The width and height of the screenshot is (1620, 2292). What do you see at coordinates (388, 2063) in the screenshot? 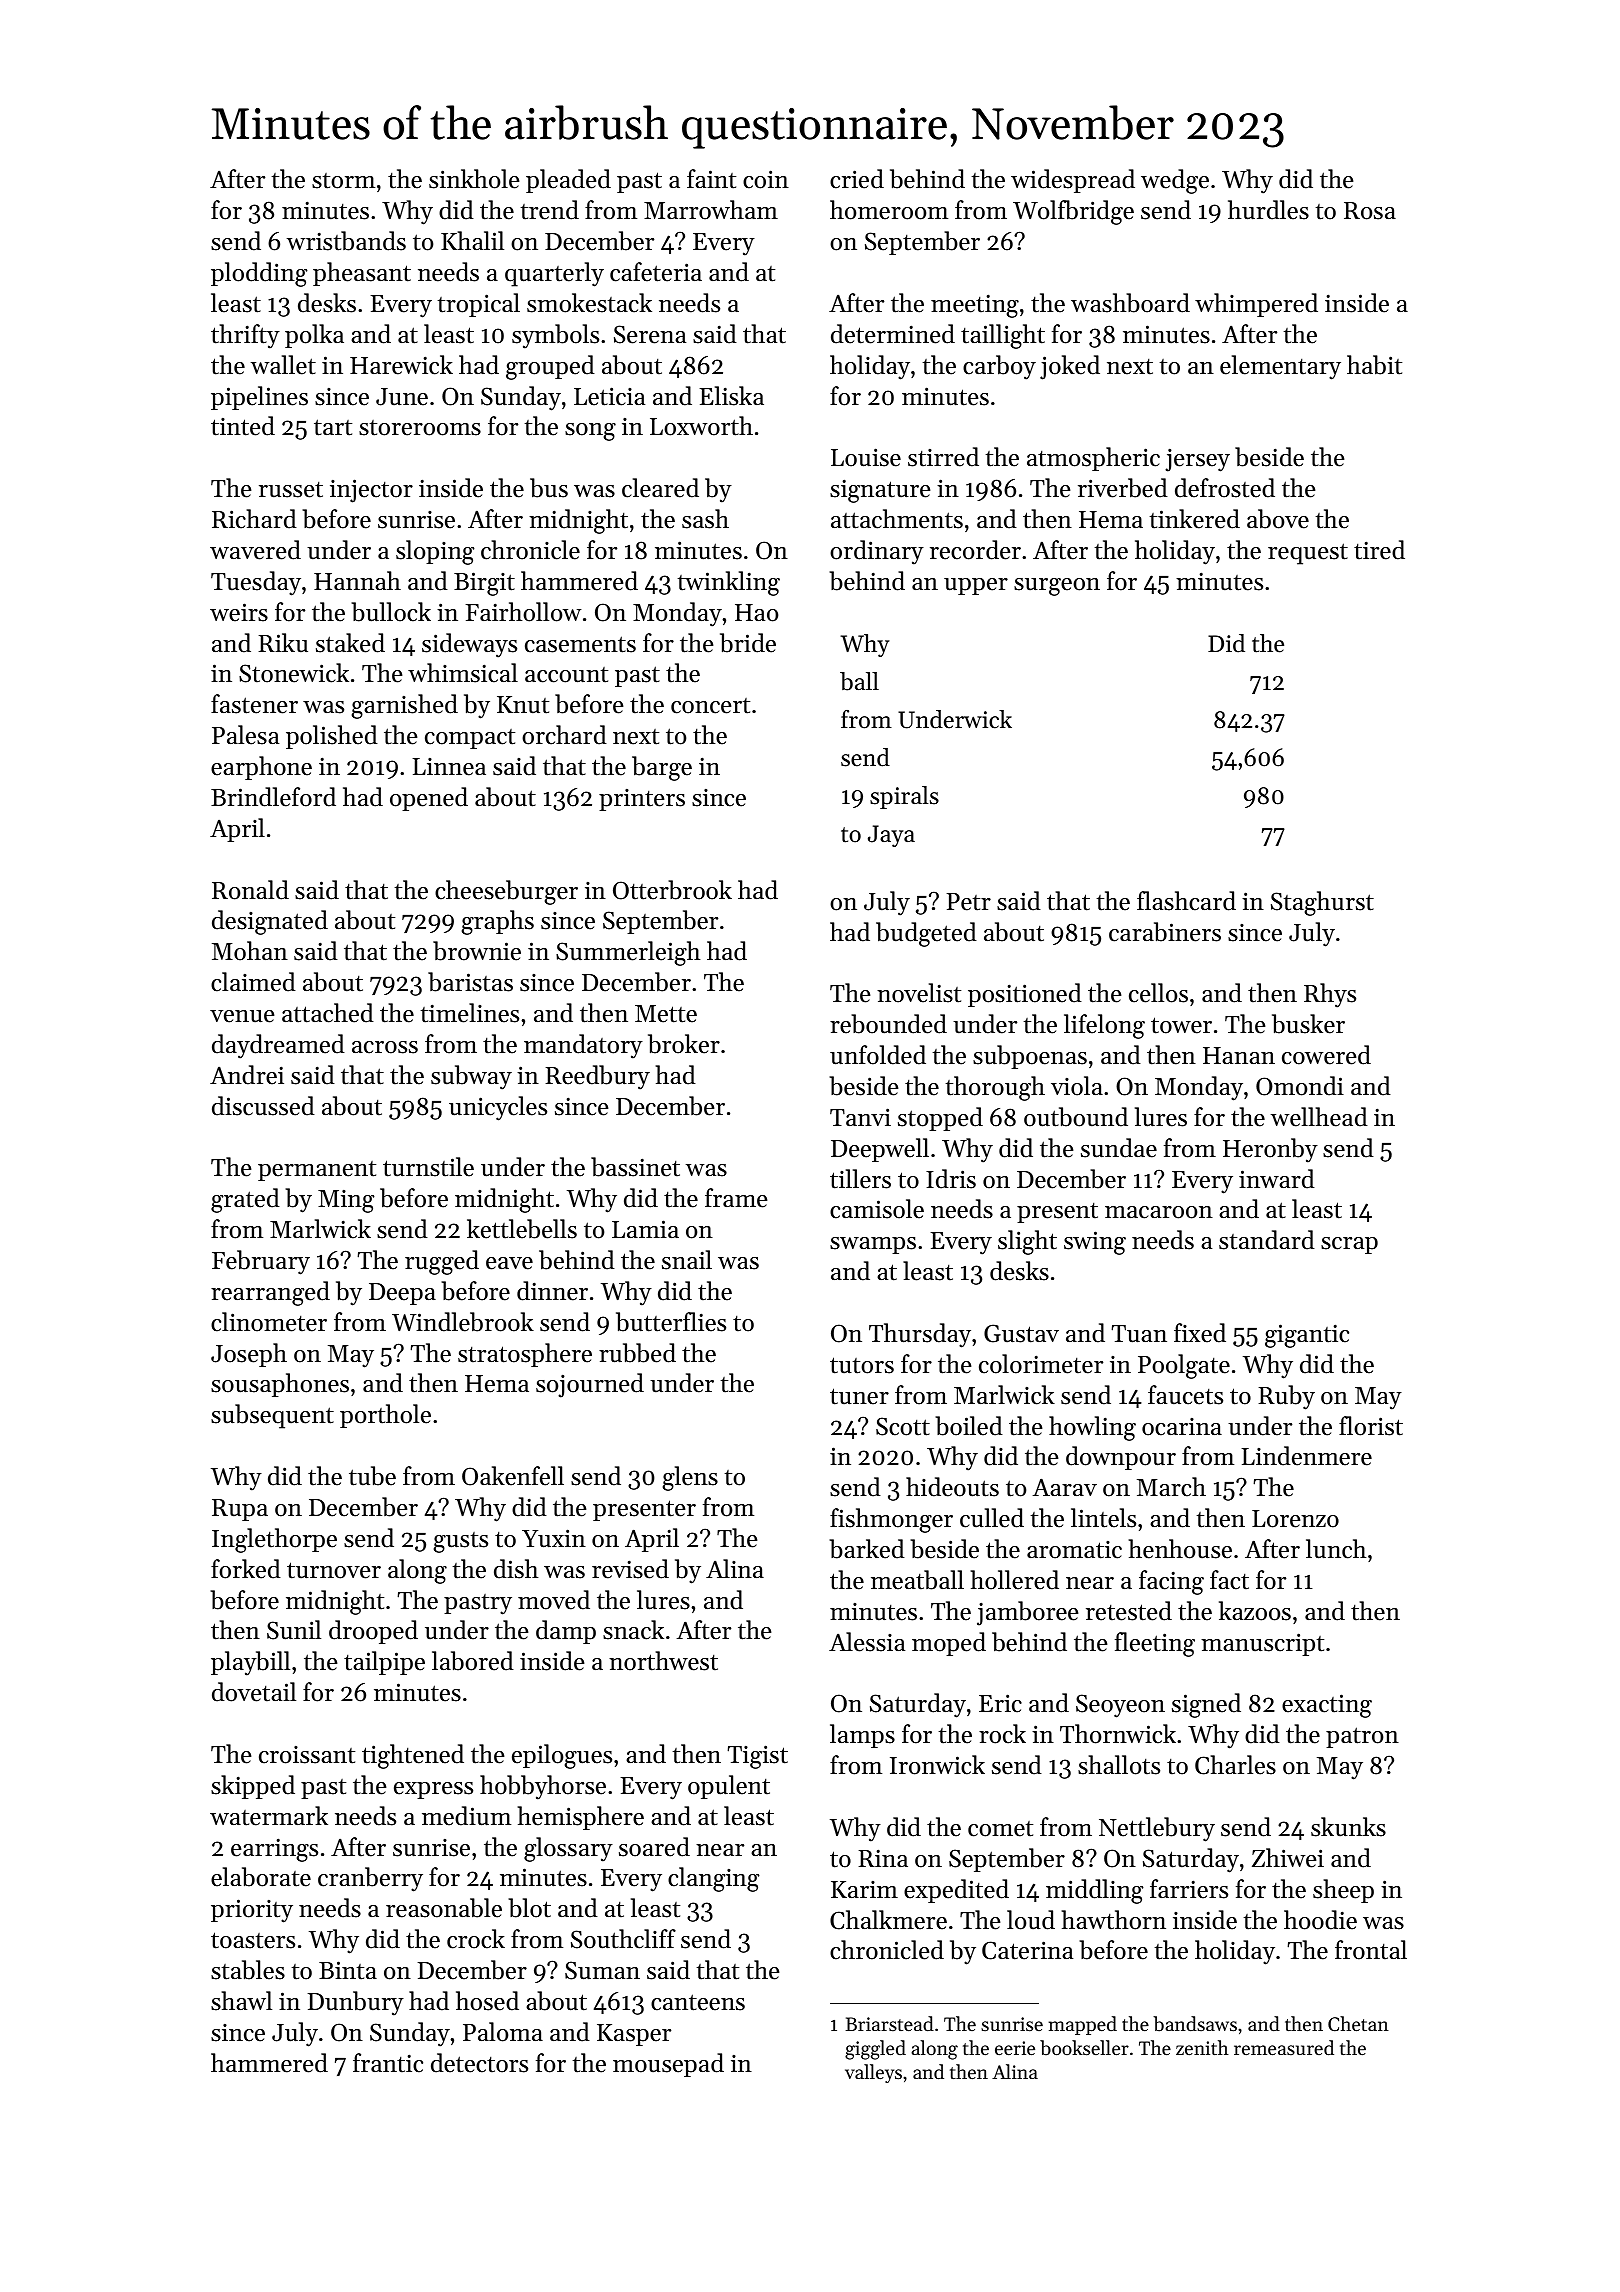
I see `frantic` at bounding box center [388, 2063].
